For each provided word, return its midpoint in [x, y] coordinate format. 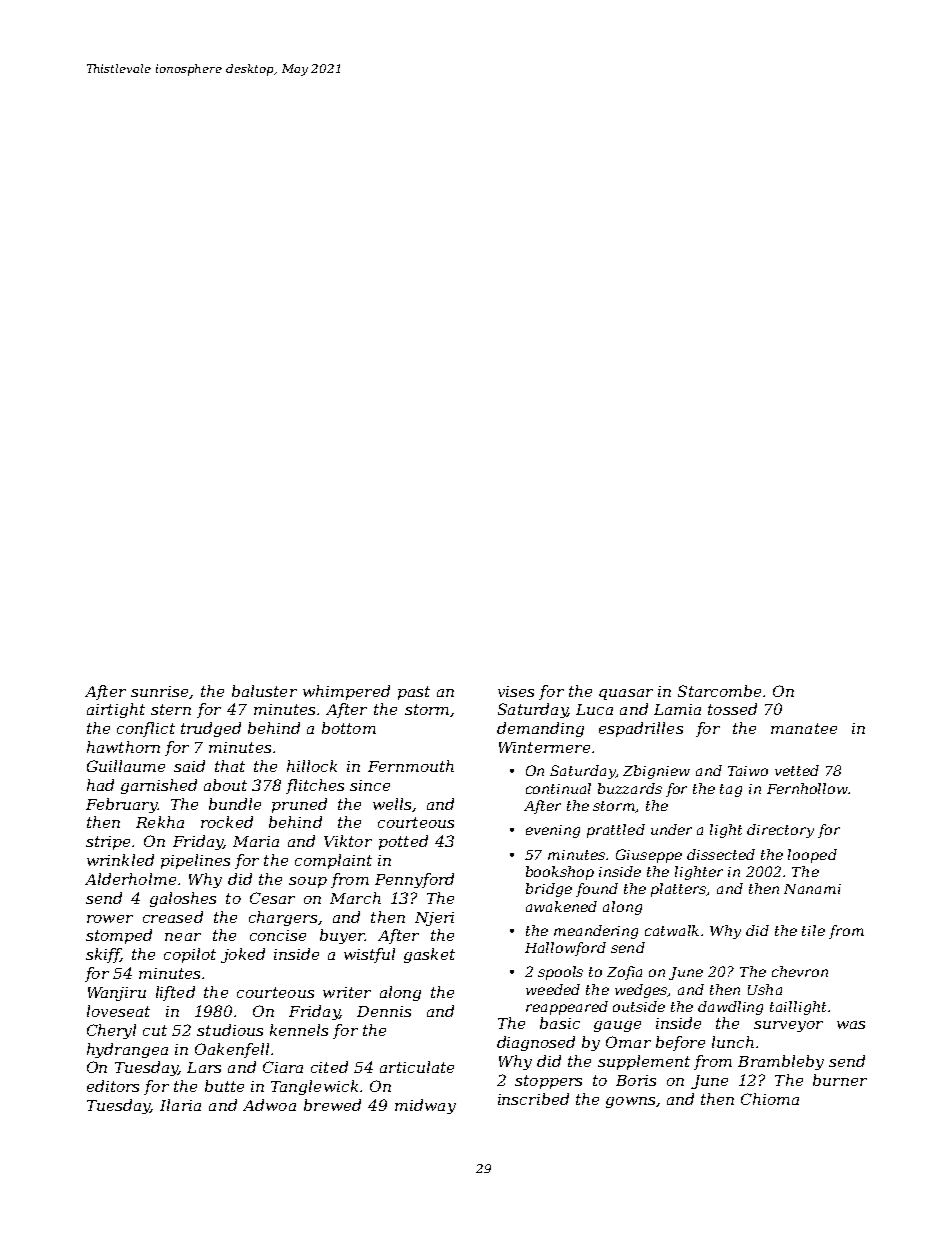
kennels [299, 1030]
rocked [227, 822]
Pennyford [414, 880]
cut [155, 1030]
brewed [332, 1105]
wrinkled [120, 860]
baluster [264, 691]
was [851, 1025]
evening [553, 831]
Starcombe [719, 691]
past [414, 693]
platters [679, 890]
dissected [721, 854]
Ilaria [180, 1105]
